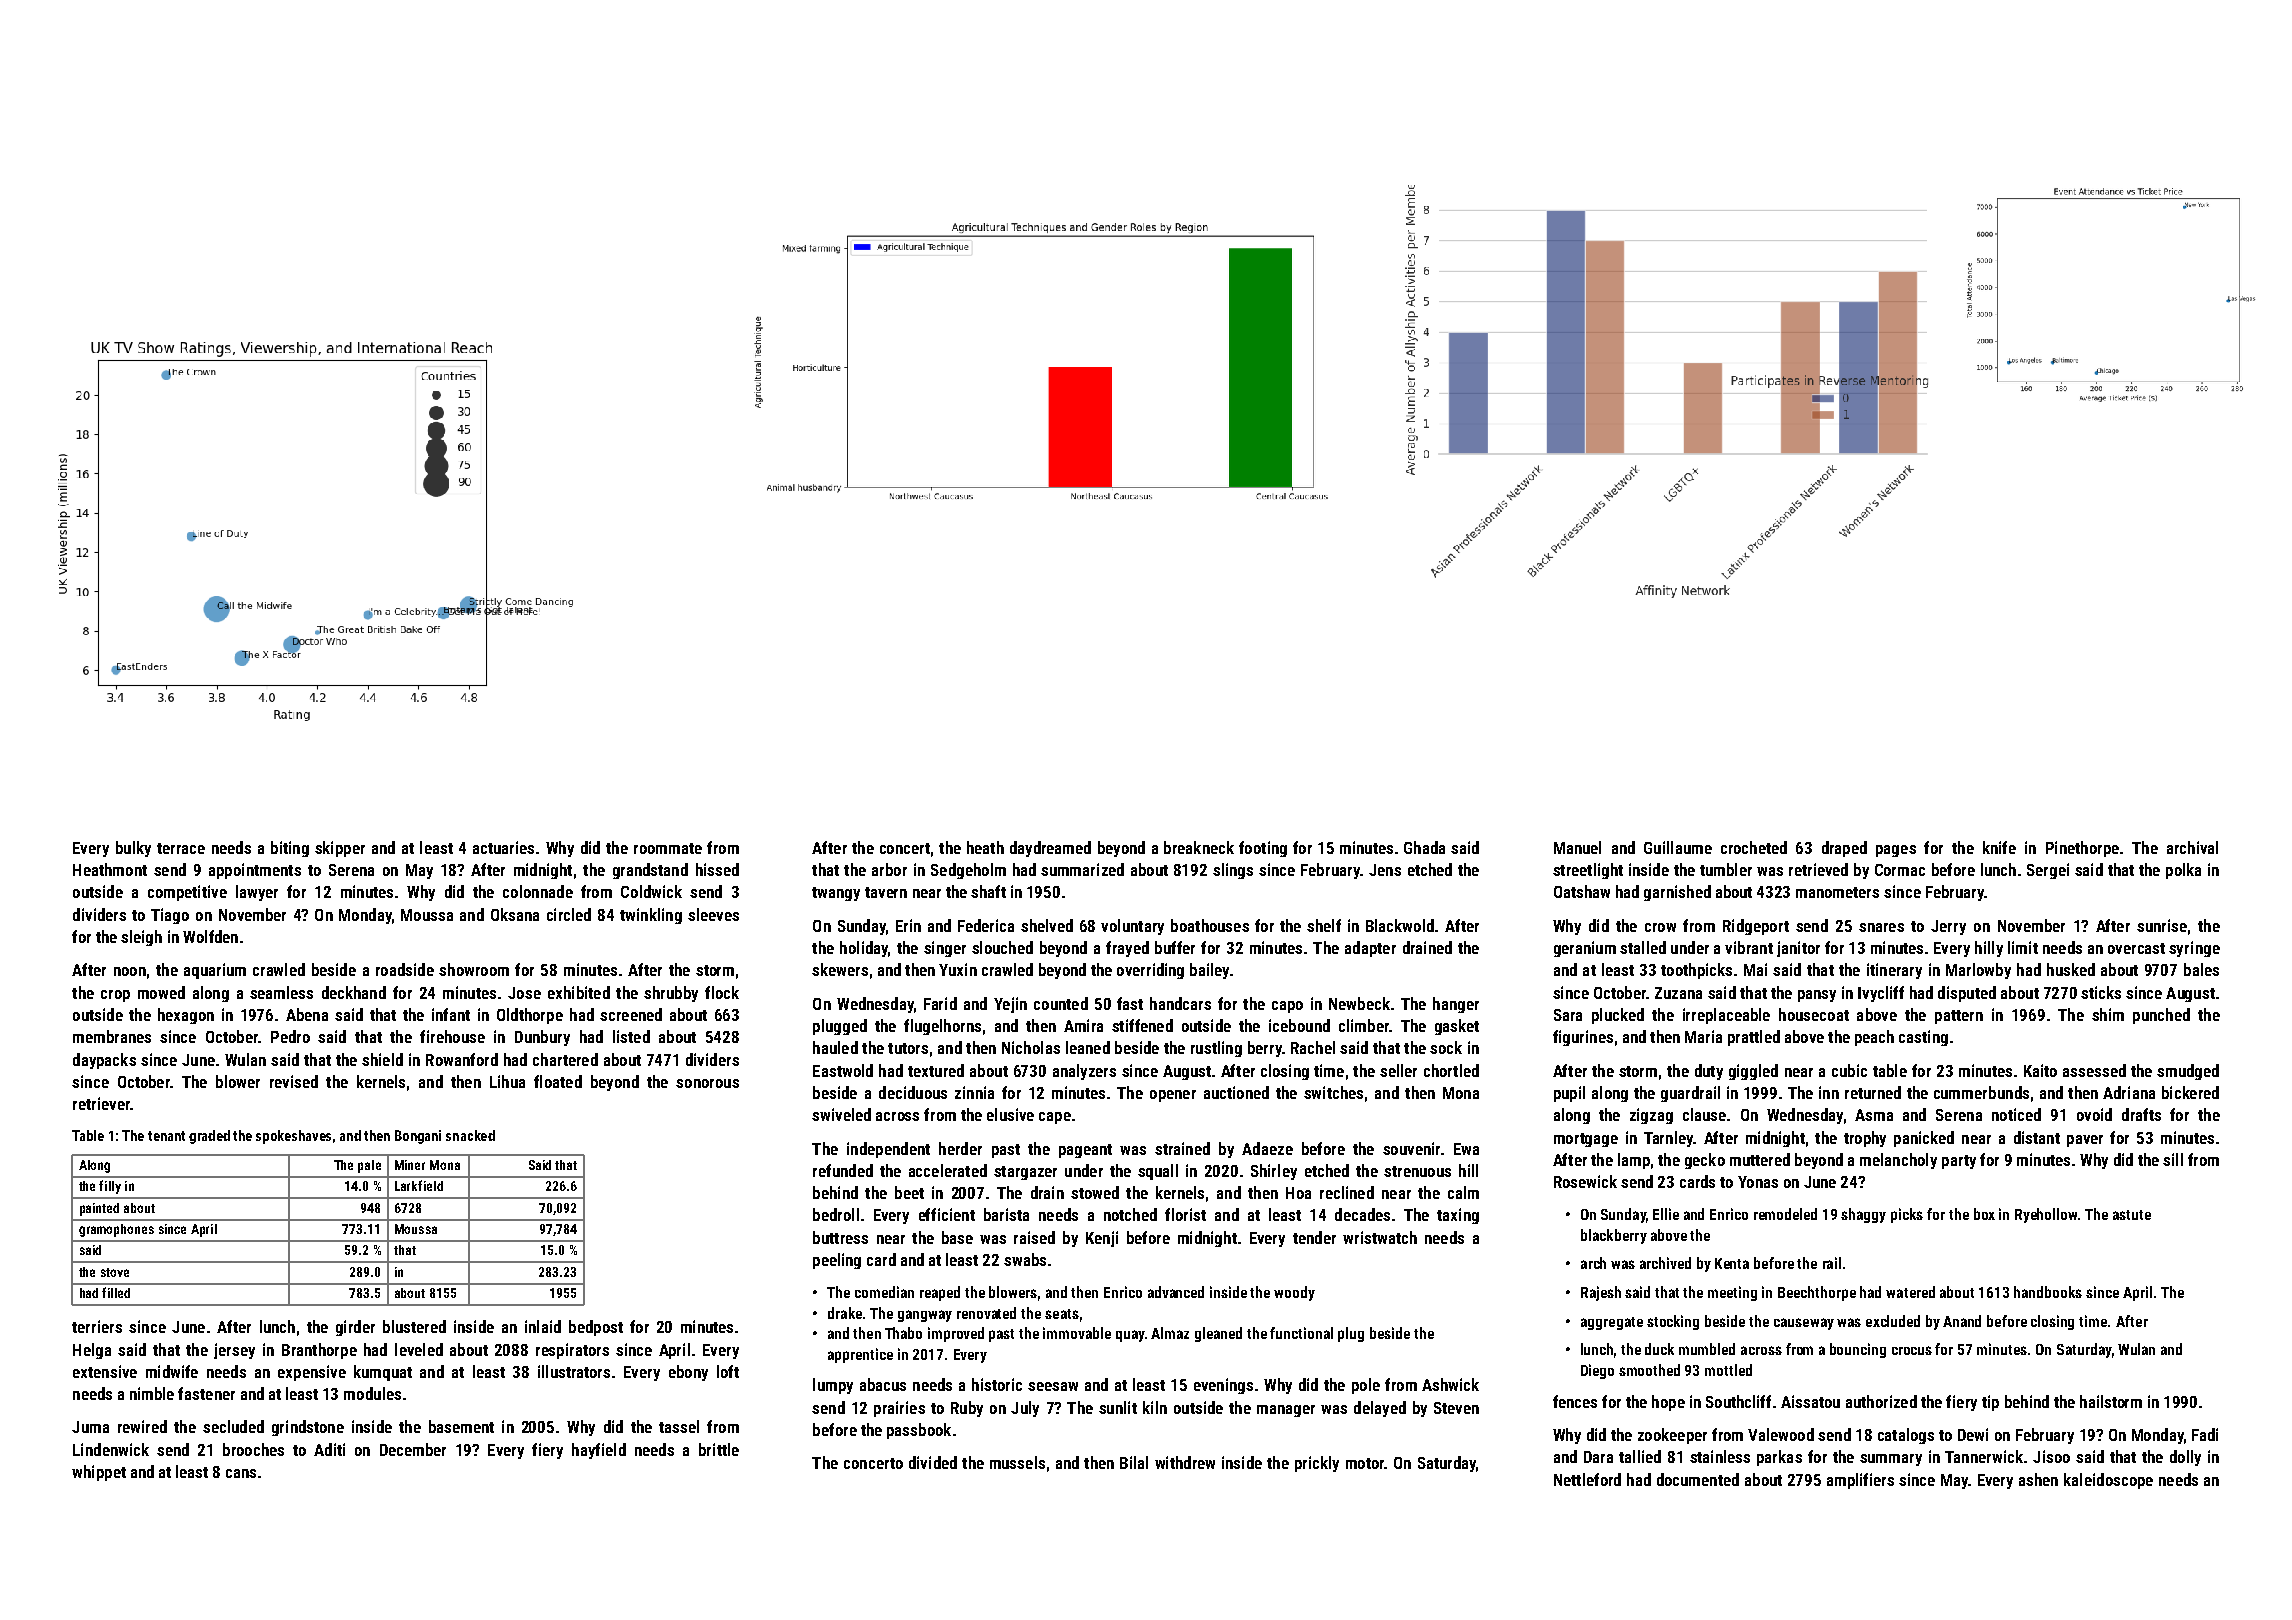  What do you see at coordinates (141, 938) in the page?
I see `sleigh` at bounding box center [141, 938].
